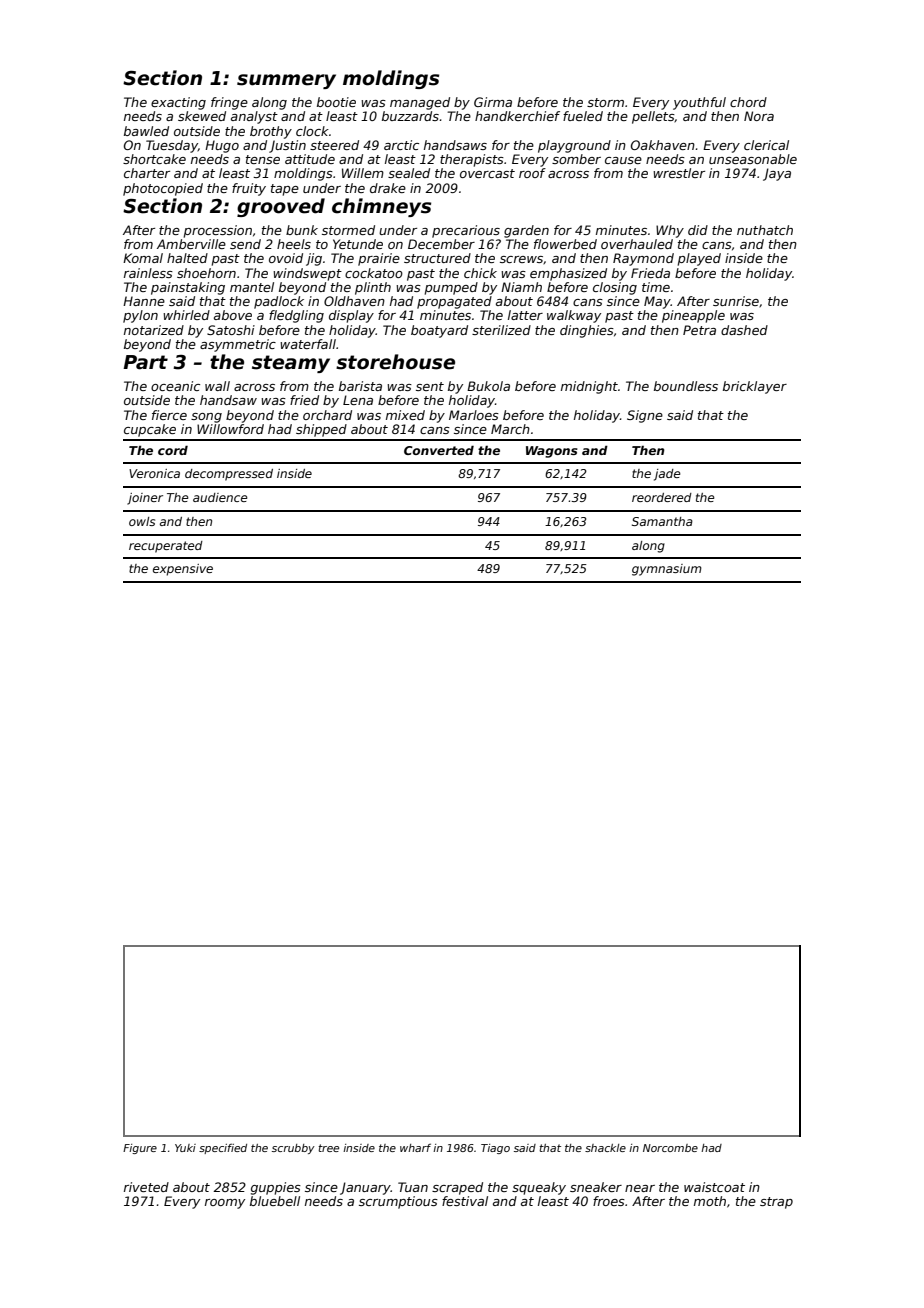 The width and height of the document is (924, 1308). Describe the element at coordinates (191, 244) in the document. I see `Amberville` at that location.
